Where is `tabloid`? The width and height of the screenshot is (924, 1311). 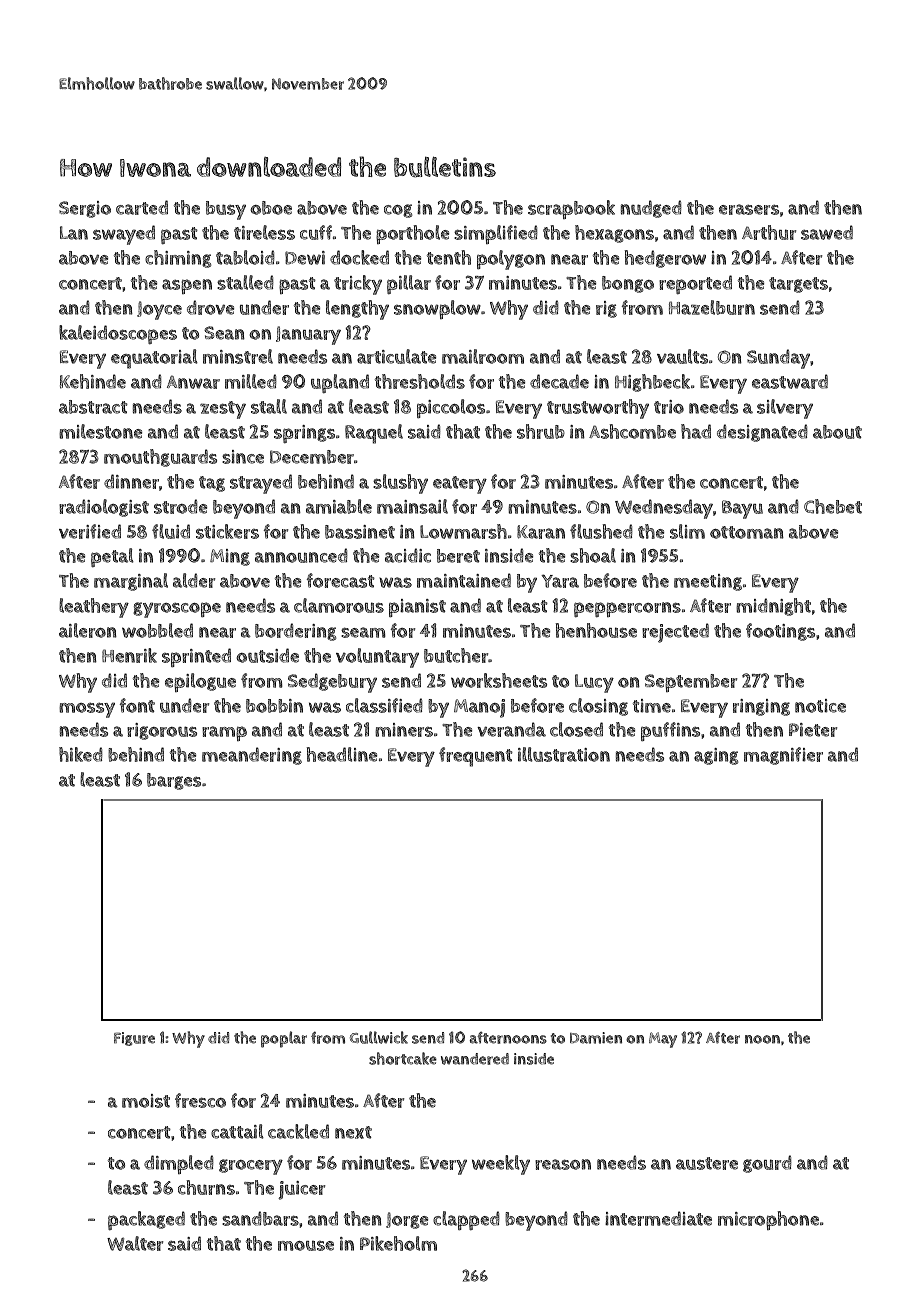 tabloid is located at coordinates (245, 257).
